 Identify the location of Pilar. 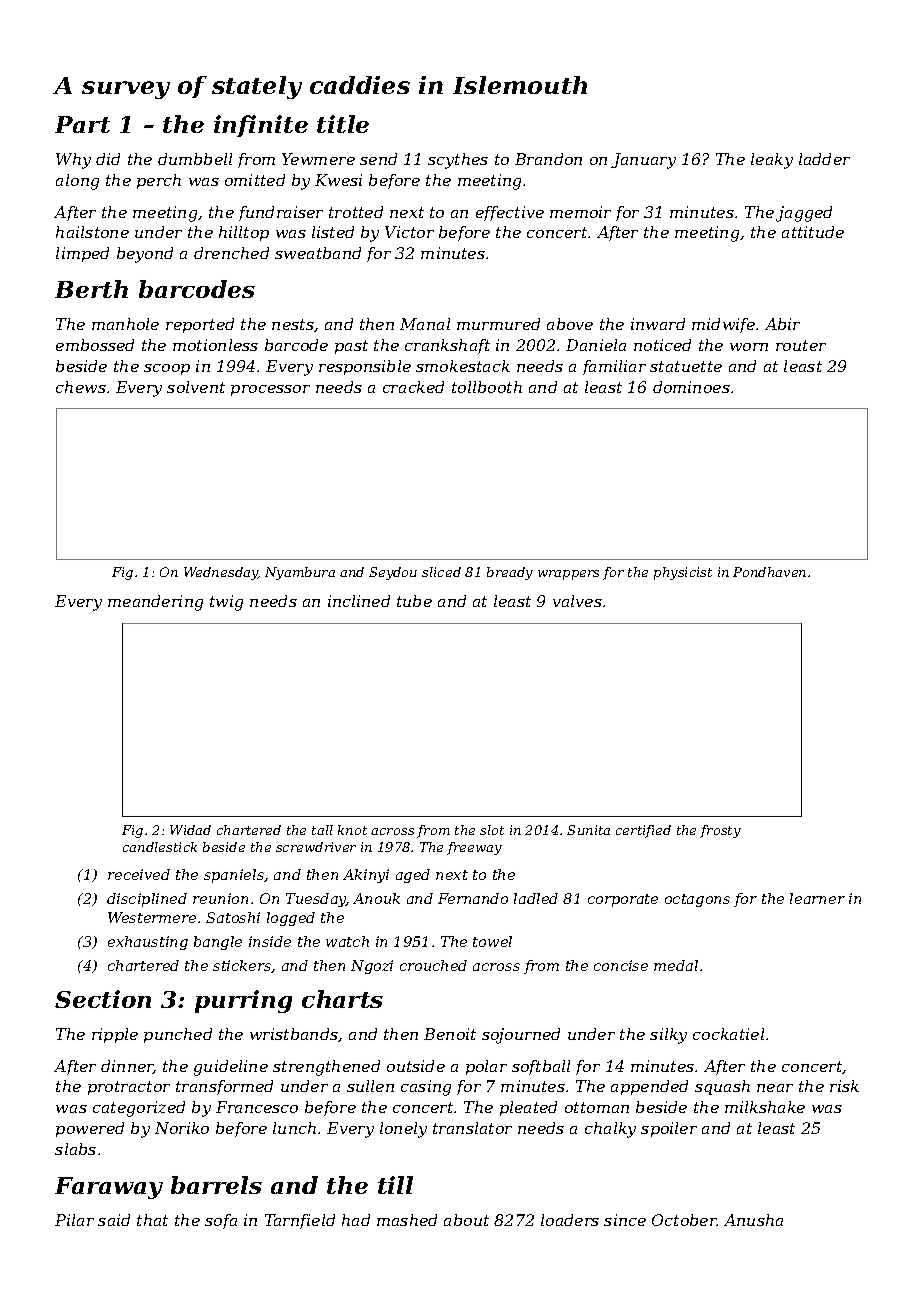
(74, 1220).
